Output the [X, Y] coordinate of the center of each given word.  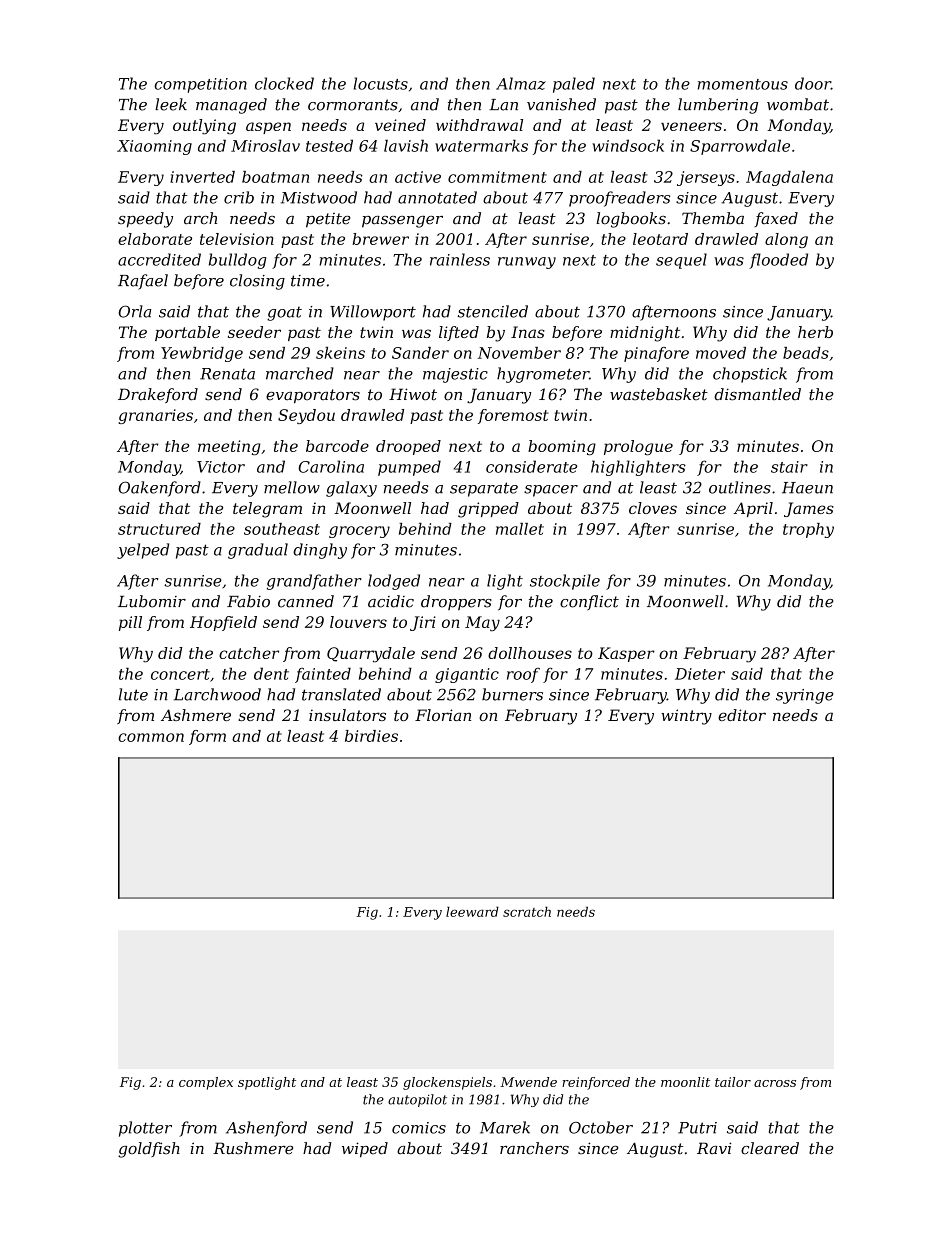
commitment [497, 177]
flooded [778, 261]
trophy [808, 530]
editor [742, 715]
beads [806, 353]
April [753, 509]
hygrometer [543, 375]
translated [341, 694]
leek [171, 104]
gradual [258, 551]
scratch [527, 911]
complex [206, 1083]
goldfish [149, 1150]
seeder [254, 332]
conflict [589, 602]
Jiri [423, 623]
